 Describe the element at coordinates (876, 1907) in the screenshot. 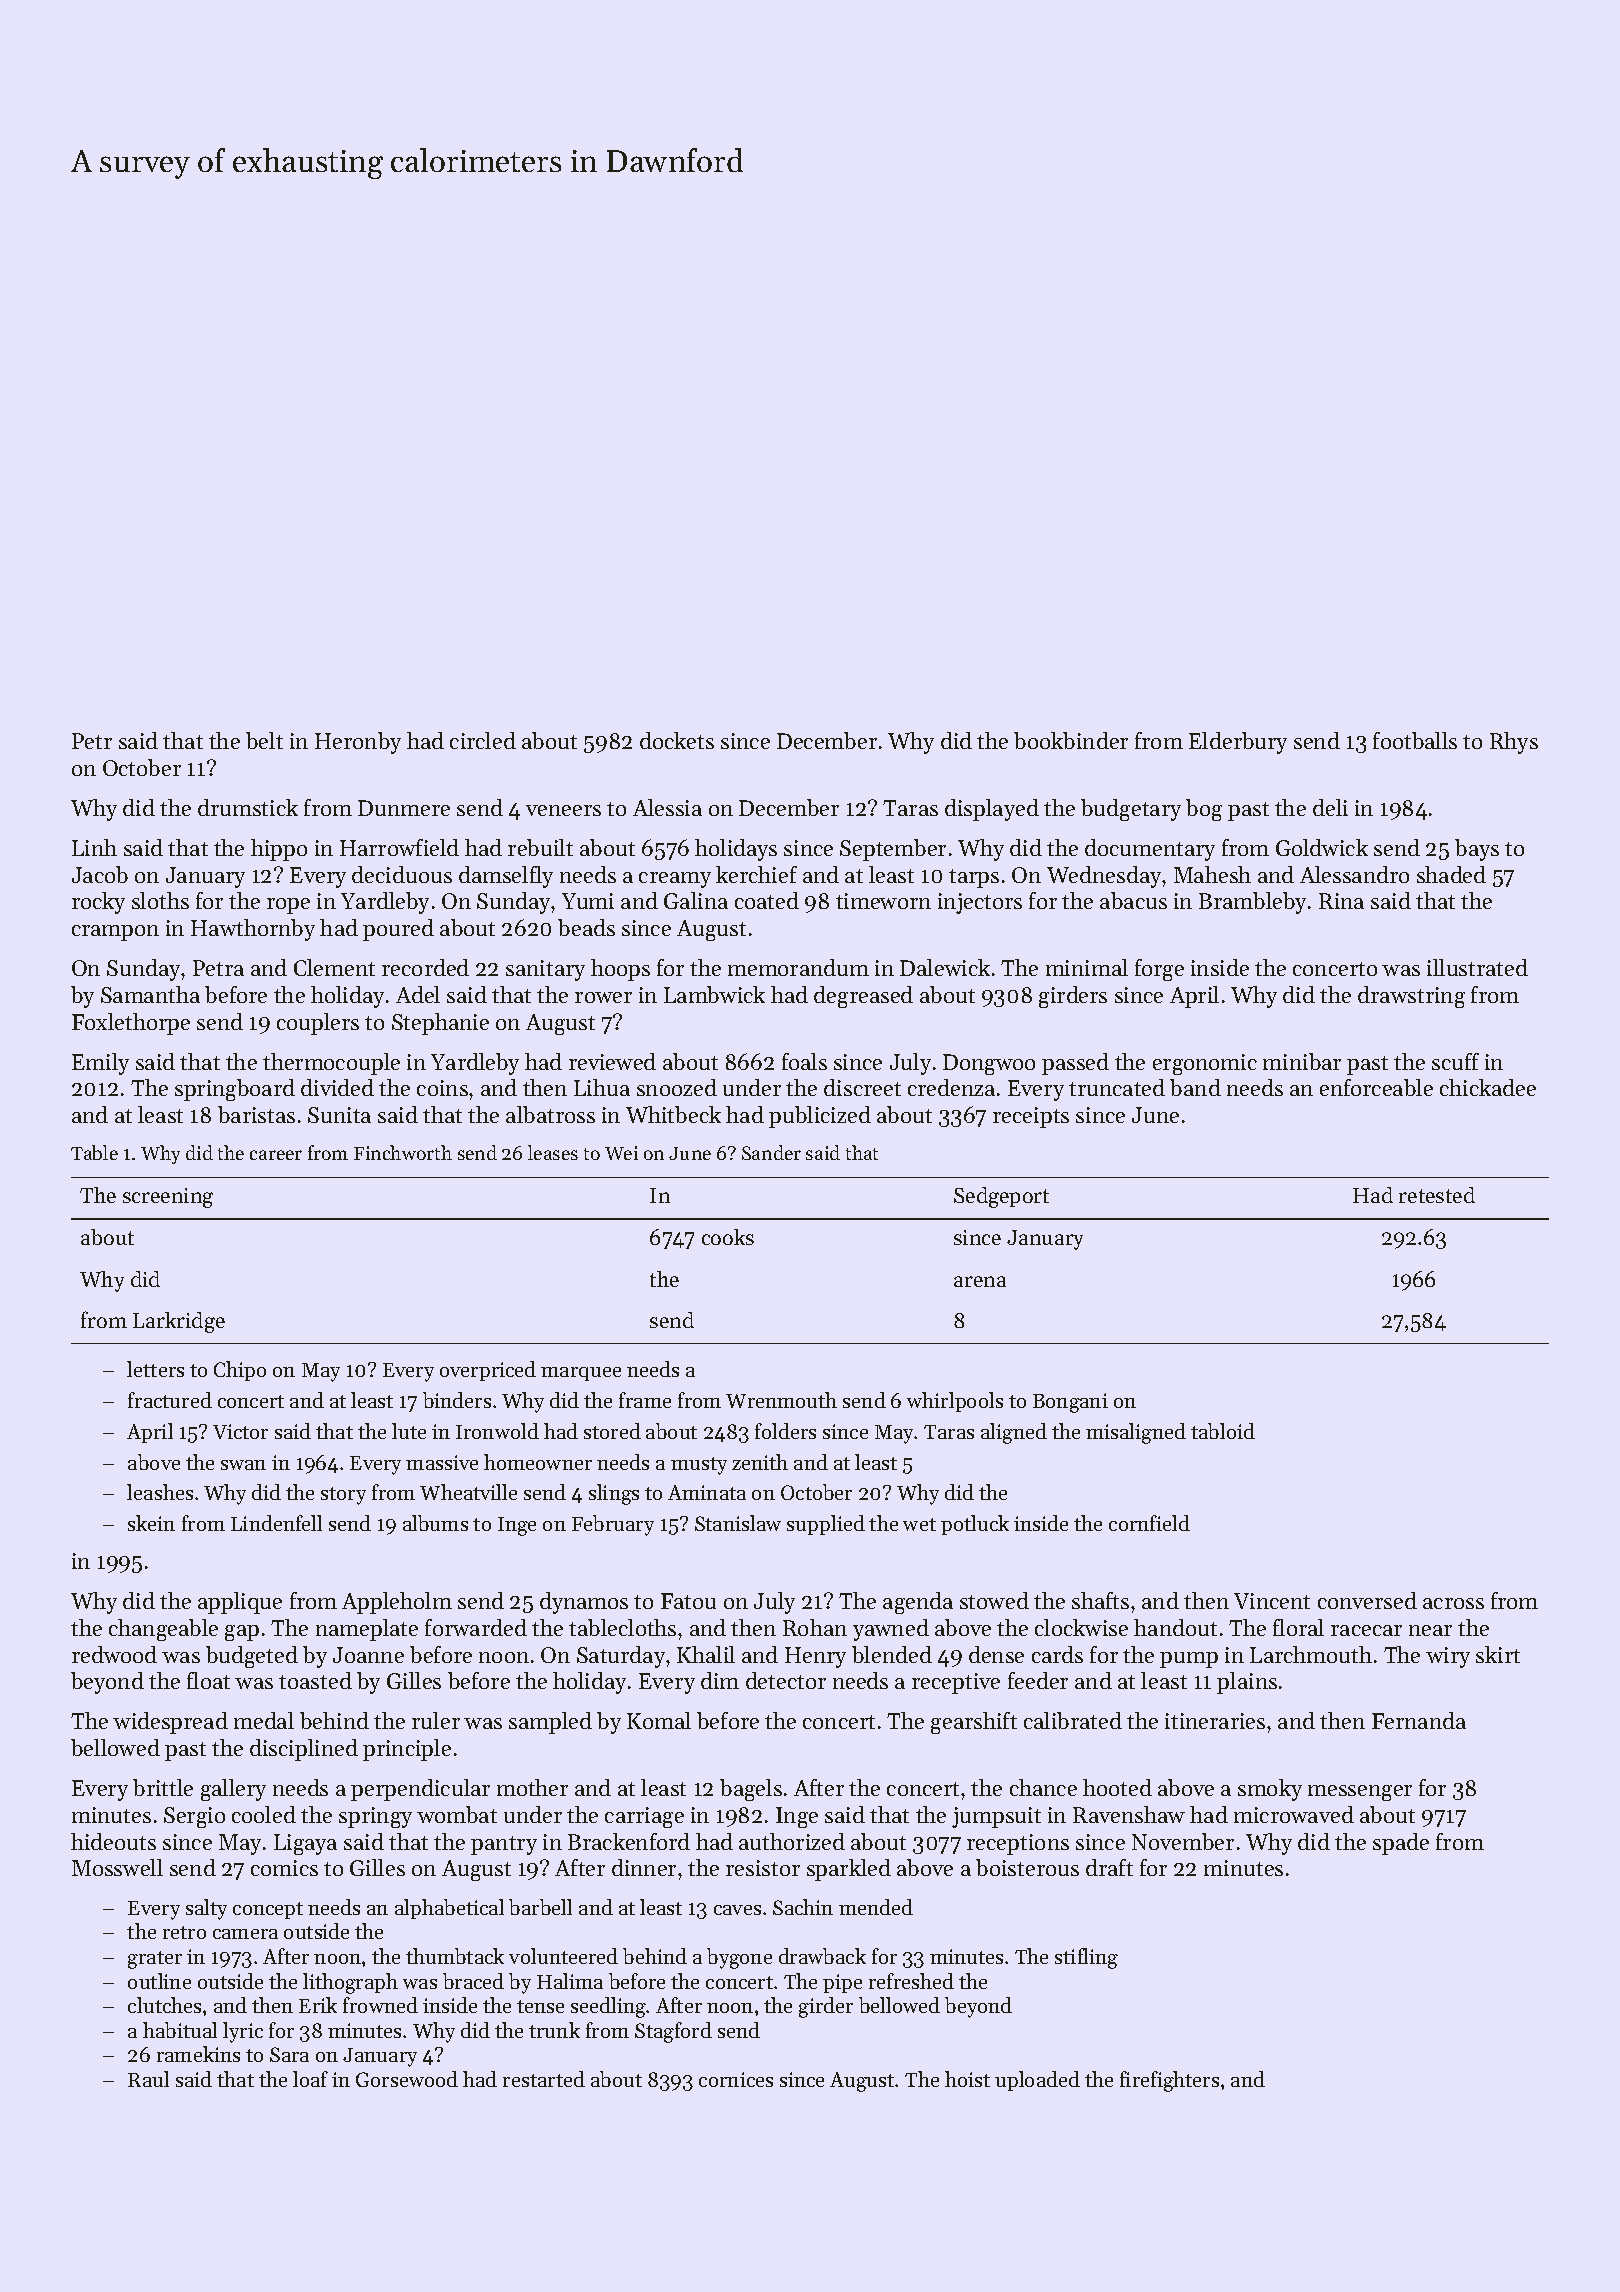

I see `mended` at that location.
